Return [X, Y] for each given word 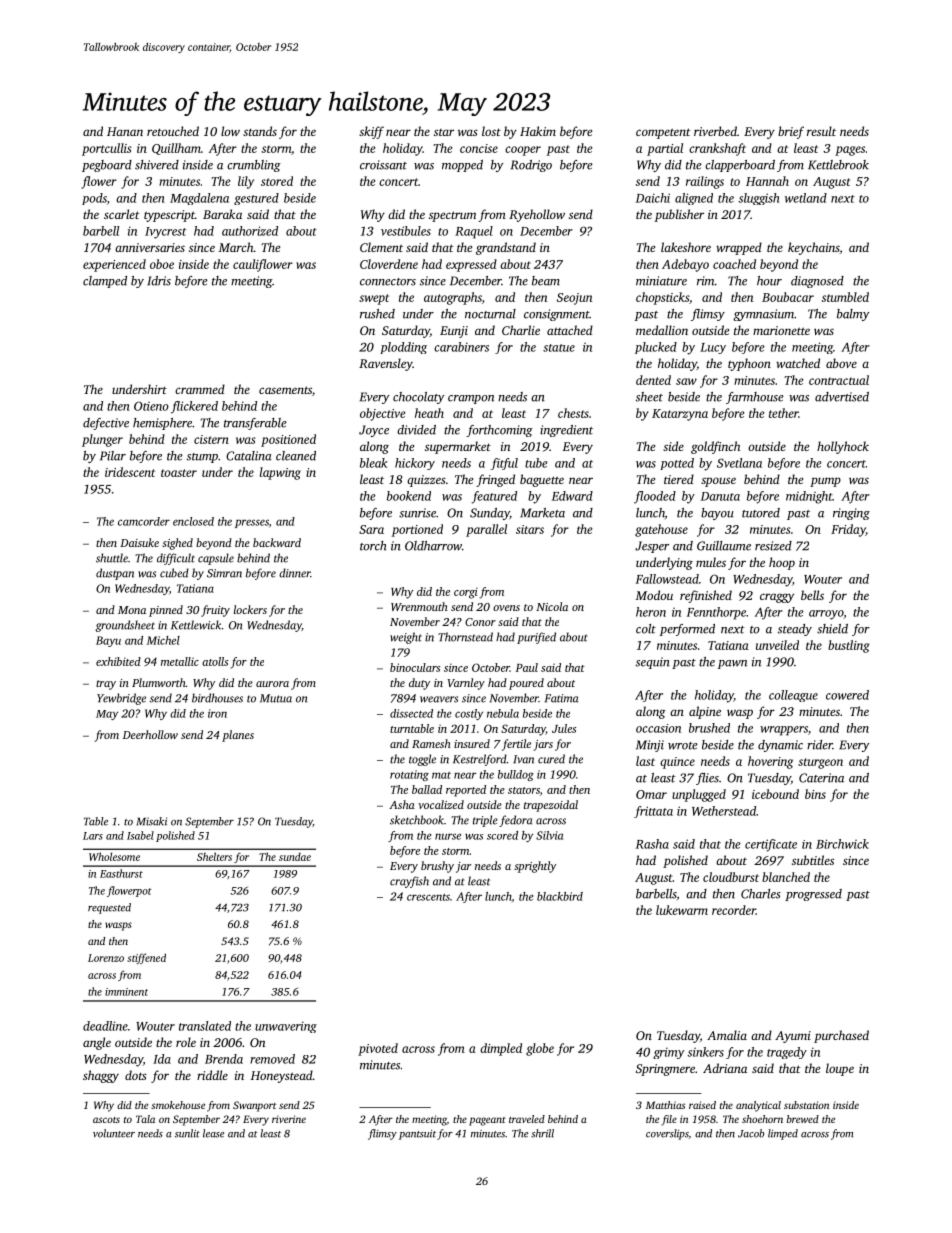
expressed [471, 265]
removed [272, 1059]
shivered [157, 165]
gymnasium [763, 315]
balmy [853, 315]
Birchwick [842, 844]
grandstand [506, 248]
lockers [250, 609]
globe [540, 1049]
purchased [841, 1036]
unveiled [777, 645]
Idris [159, 281]
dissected [411, 713]
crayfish [409, 882]
